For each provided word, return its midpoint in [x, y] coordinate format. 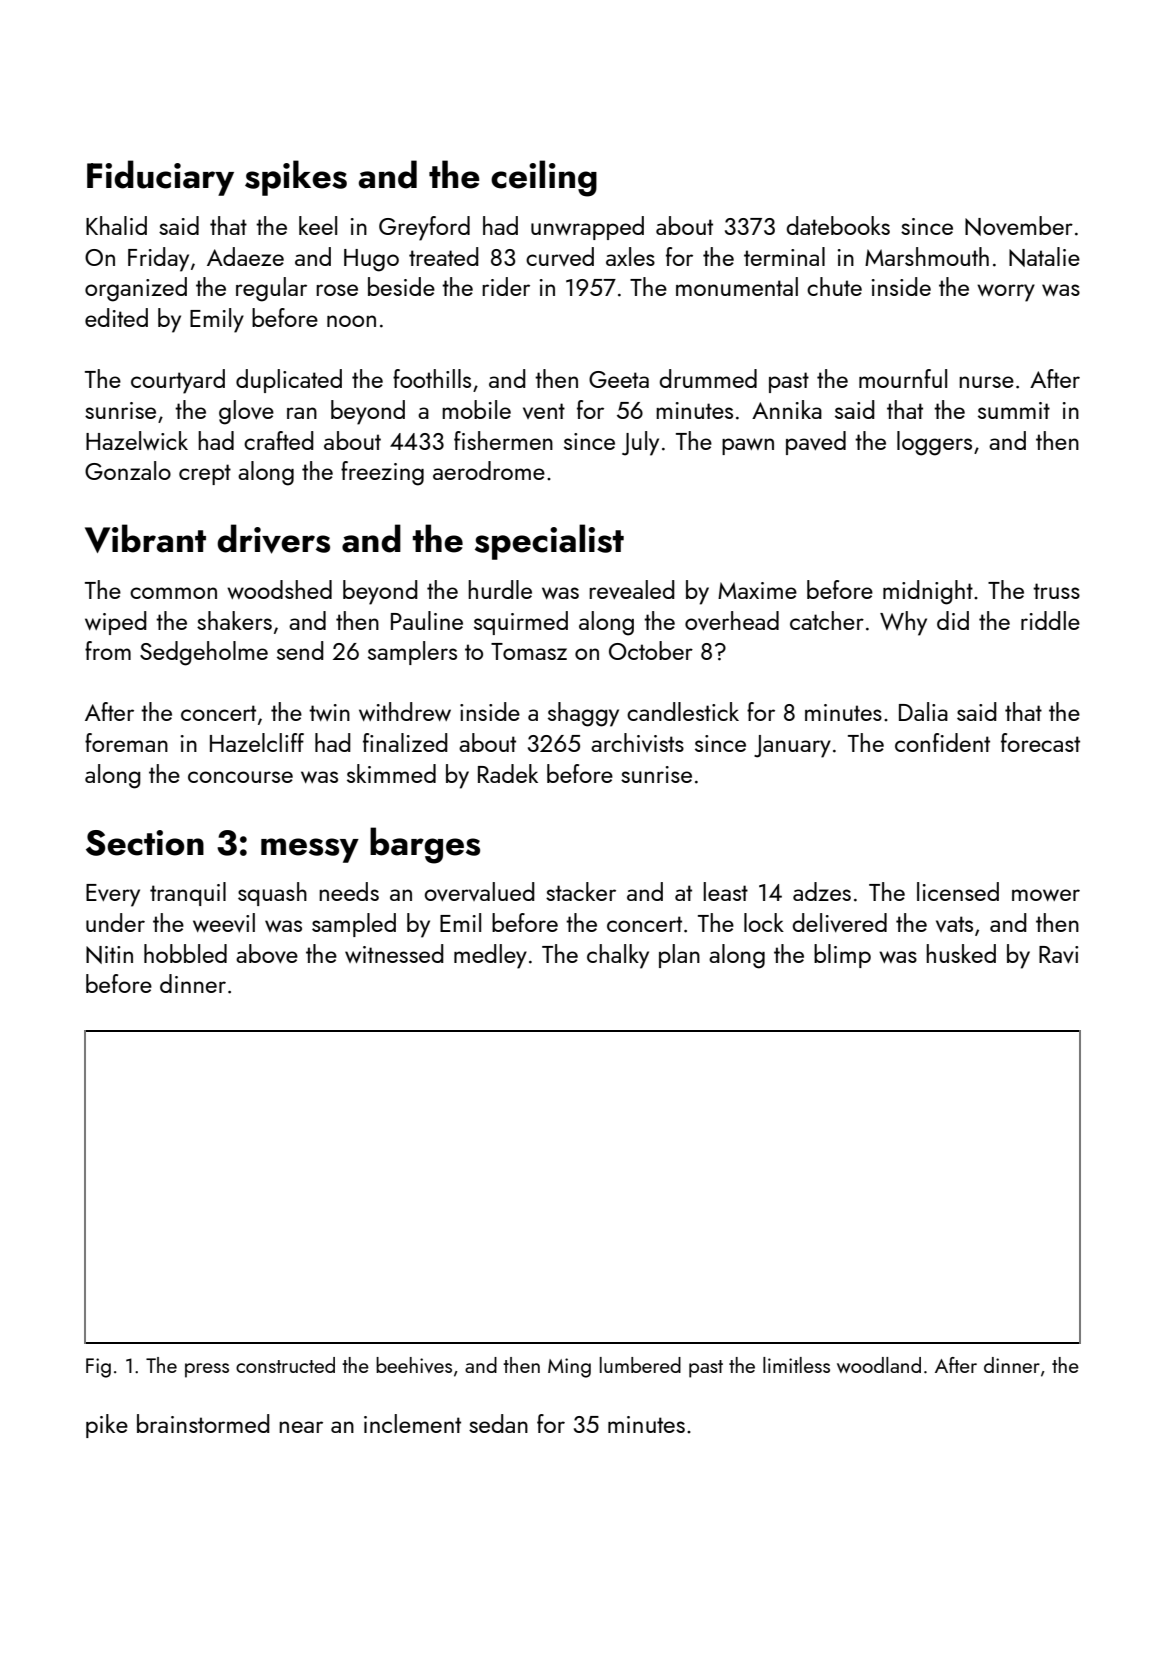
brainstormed [203, 1423]
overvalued [480, 891]
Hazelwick [137, 440]
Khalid [116, 225]
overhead [732, 620]
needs [349, 891]
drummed [708, 378]
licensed [958, 891]
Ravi [1058, 954]
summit [1014, 410]
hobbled [185, 953]
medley [490, 956]
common [173, 593]
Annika [787, 409]
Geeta [619, 379]
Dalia [923, 711]
